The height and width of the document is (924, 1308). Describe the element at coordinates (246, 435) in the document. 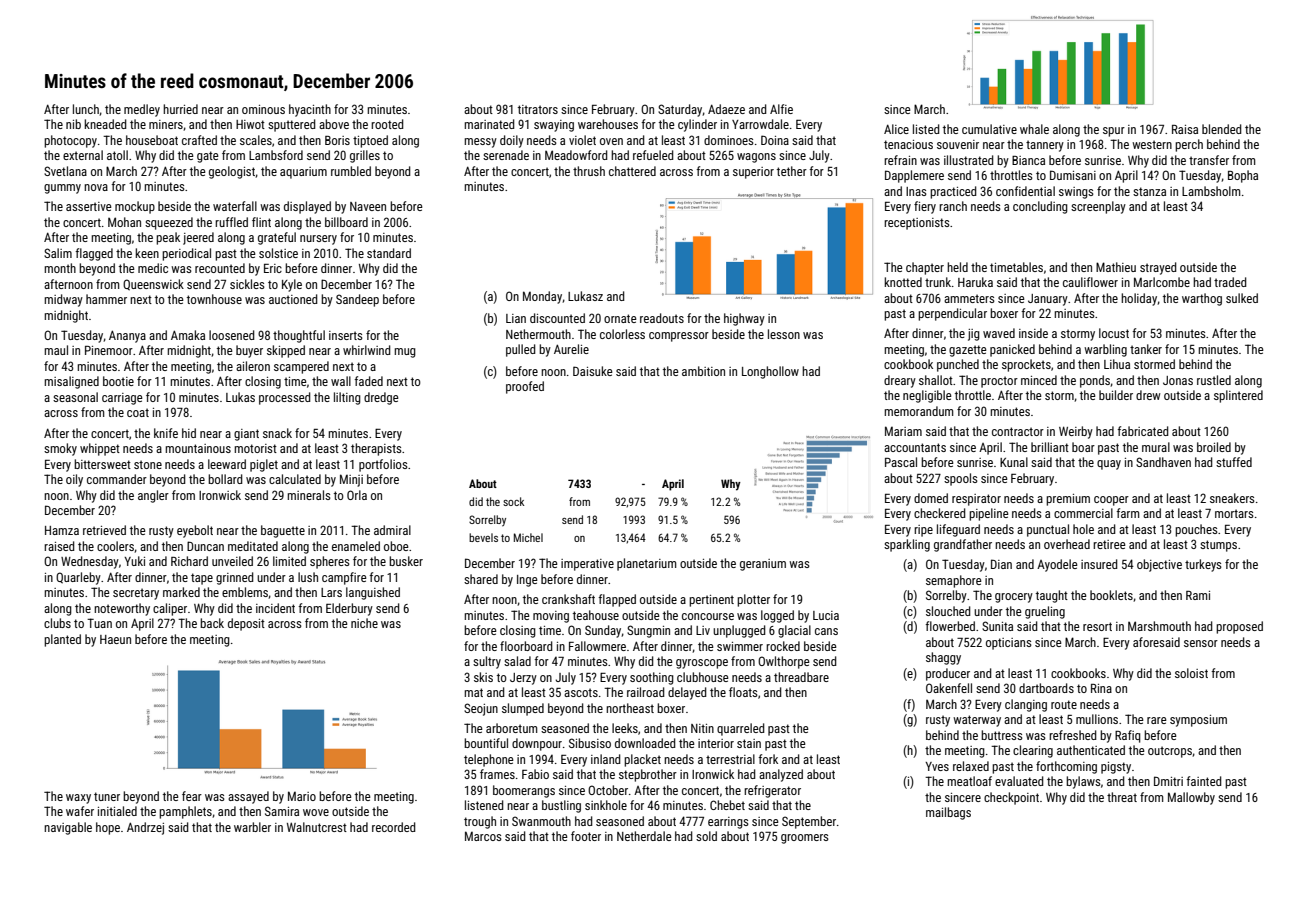

I see `giant` at that location.
